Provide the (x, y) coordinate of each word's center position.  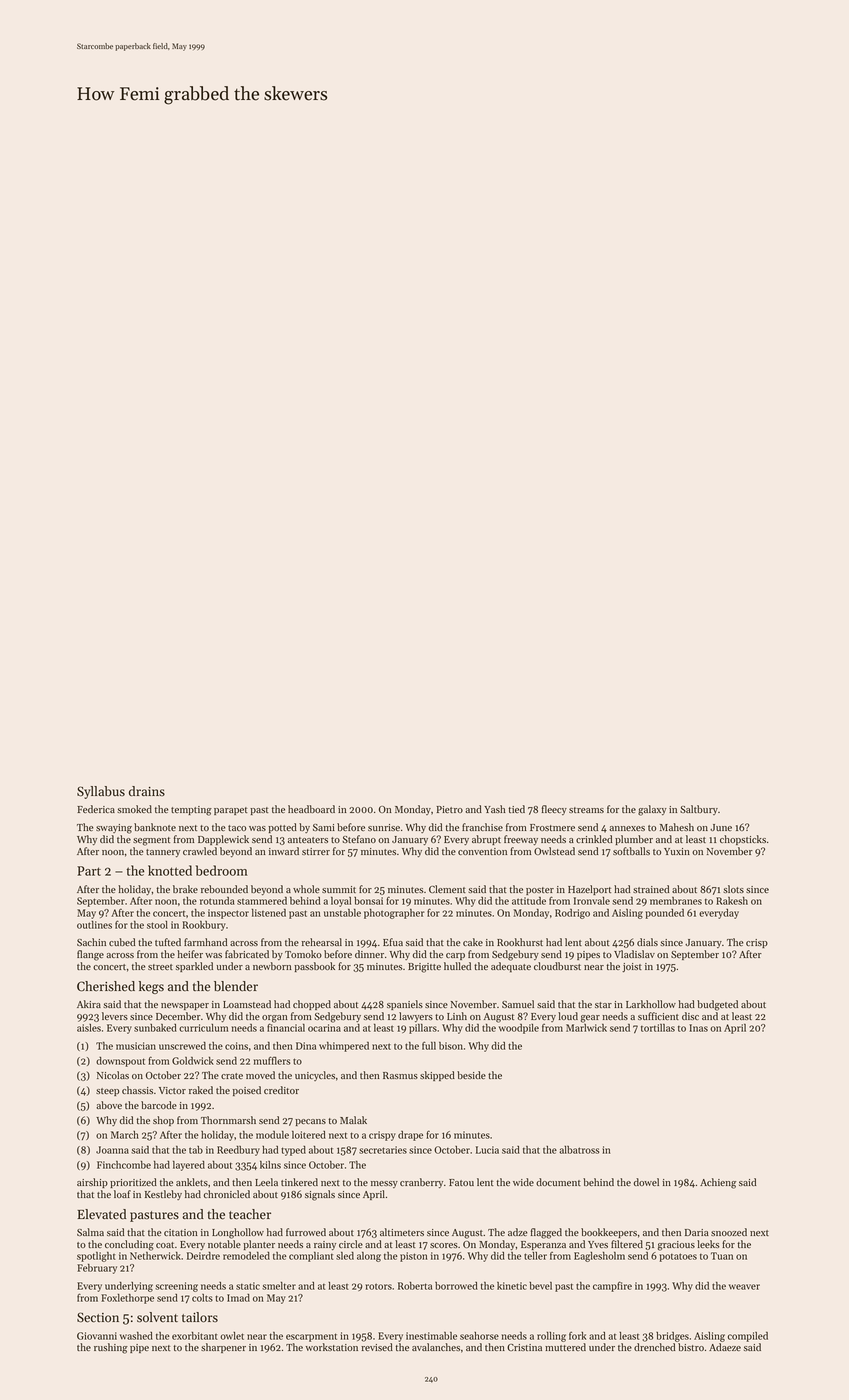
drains (147, 791)
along (369, 1257)
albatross (579, 1150)
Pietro (450, 809)
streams (586, 810)
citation (181, 1232)
